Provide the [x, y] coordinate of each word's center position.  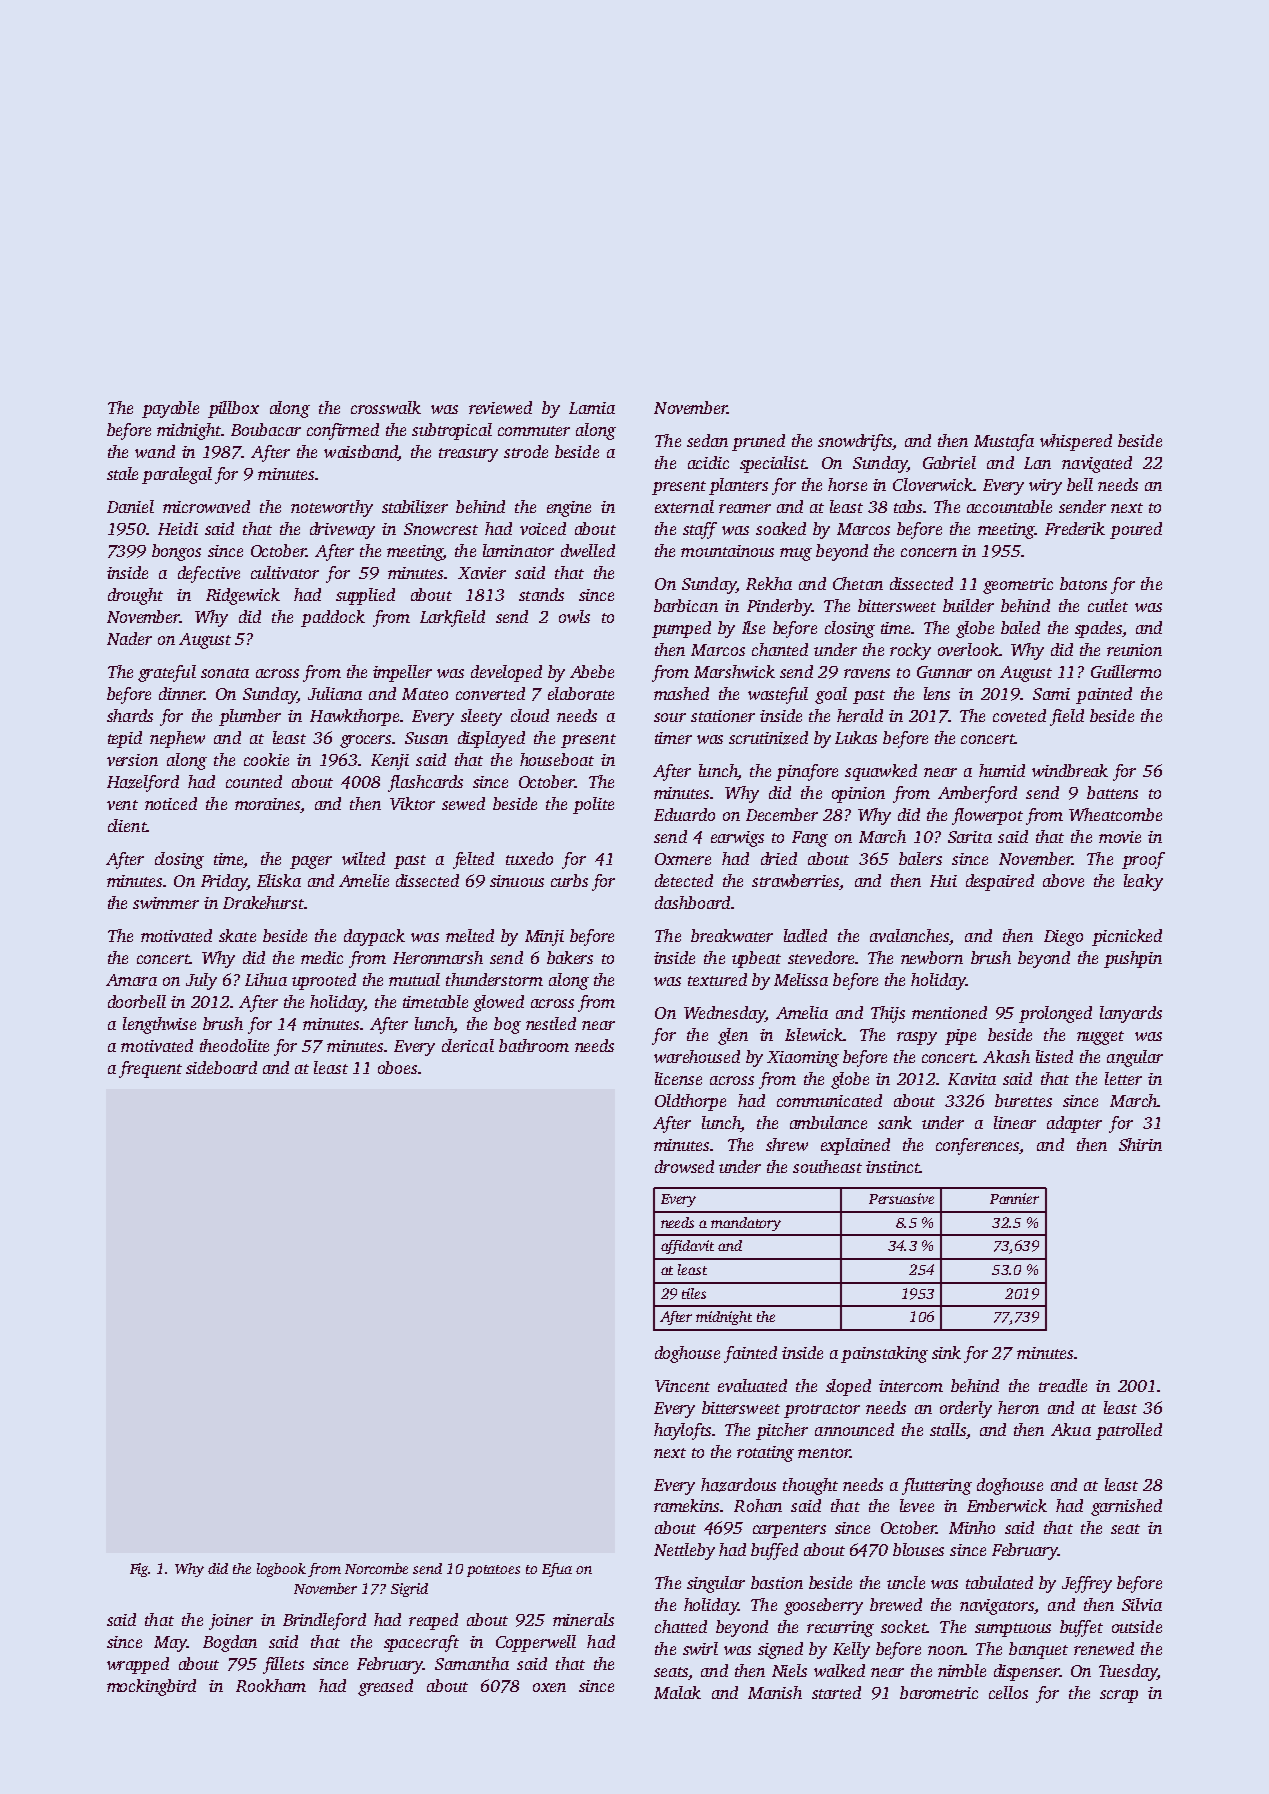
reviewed [500, 407]
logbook [281, 1570]
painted [1104, 695]
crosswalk [386, 407]
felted [473, 860]
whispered [1076, 442]
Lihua [266, 979]
